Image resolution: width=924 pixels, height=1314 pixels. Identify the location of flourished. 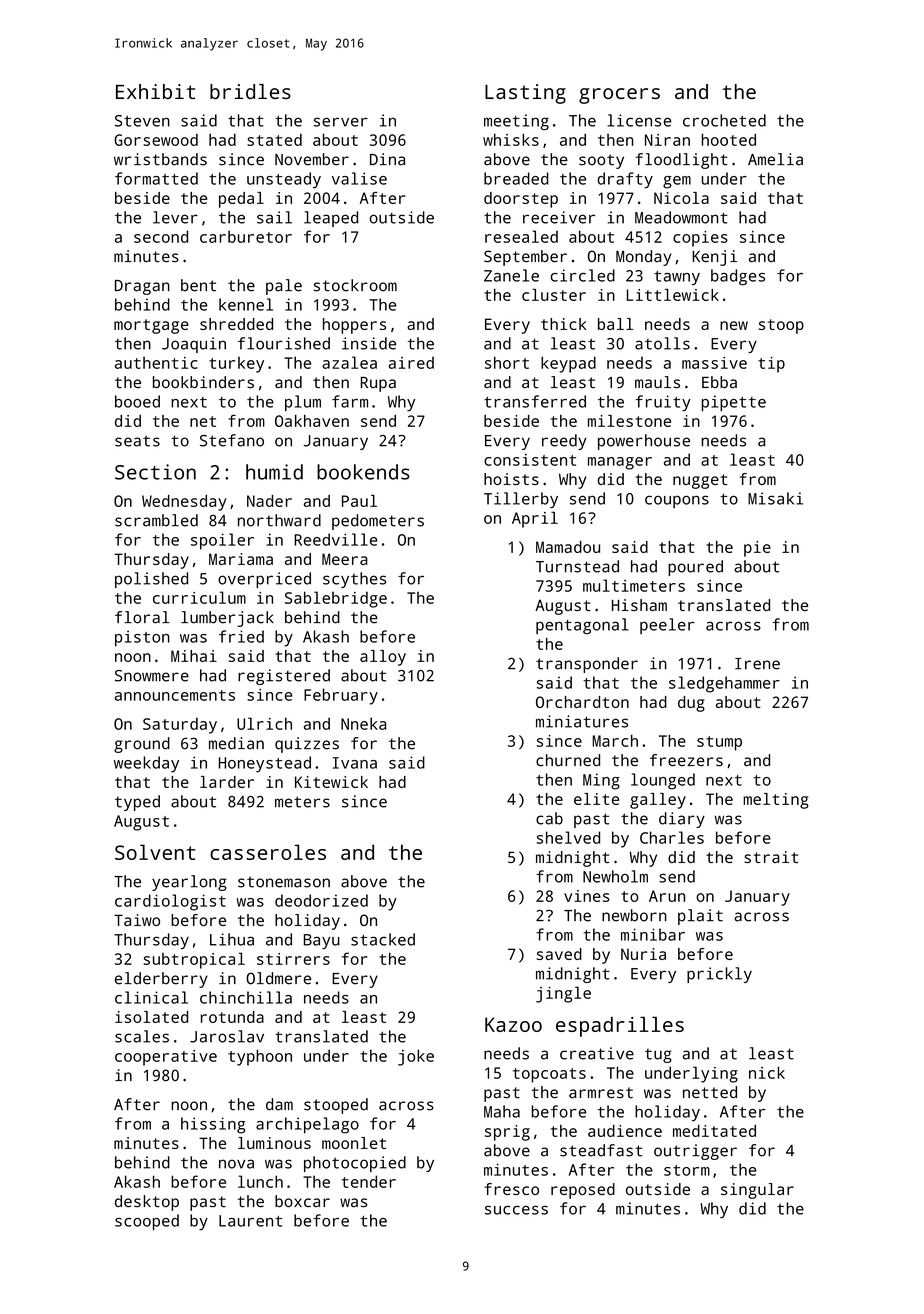
(284, 343).
